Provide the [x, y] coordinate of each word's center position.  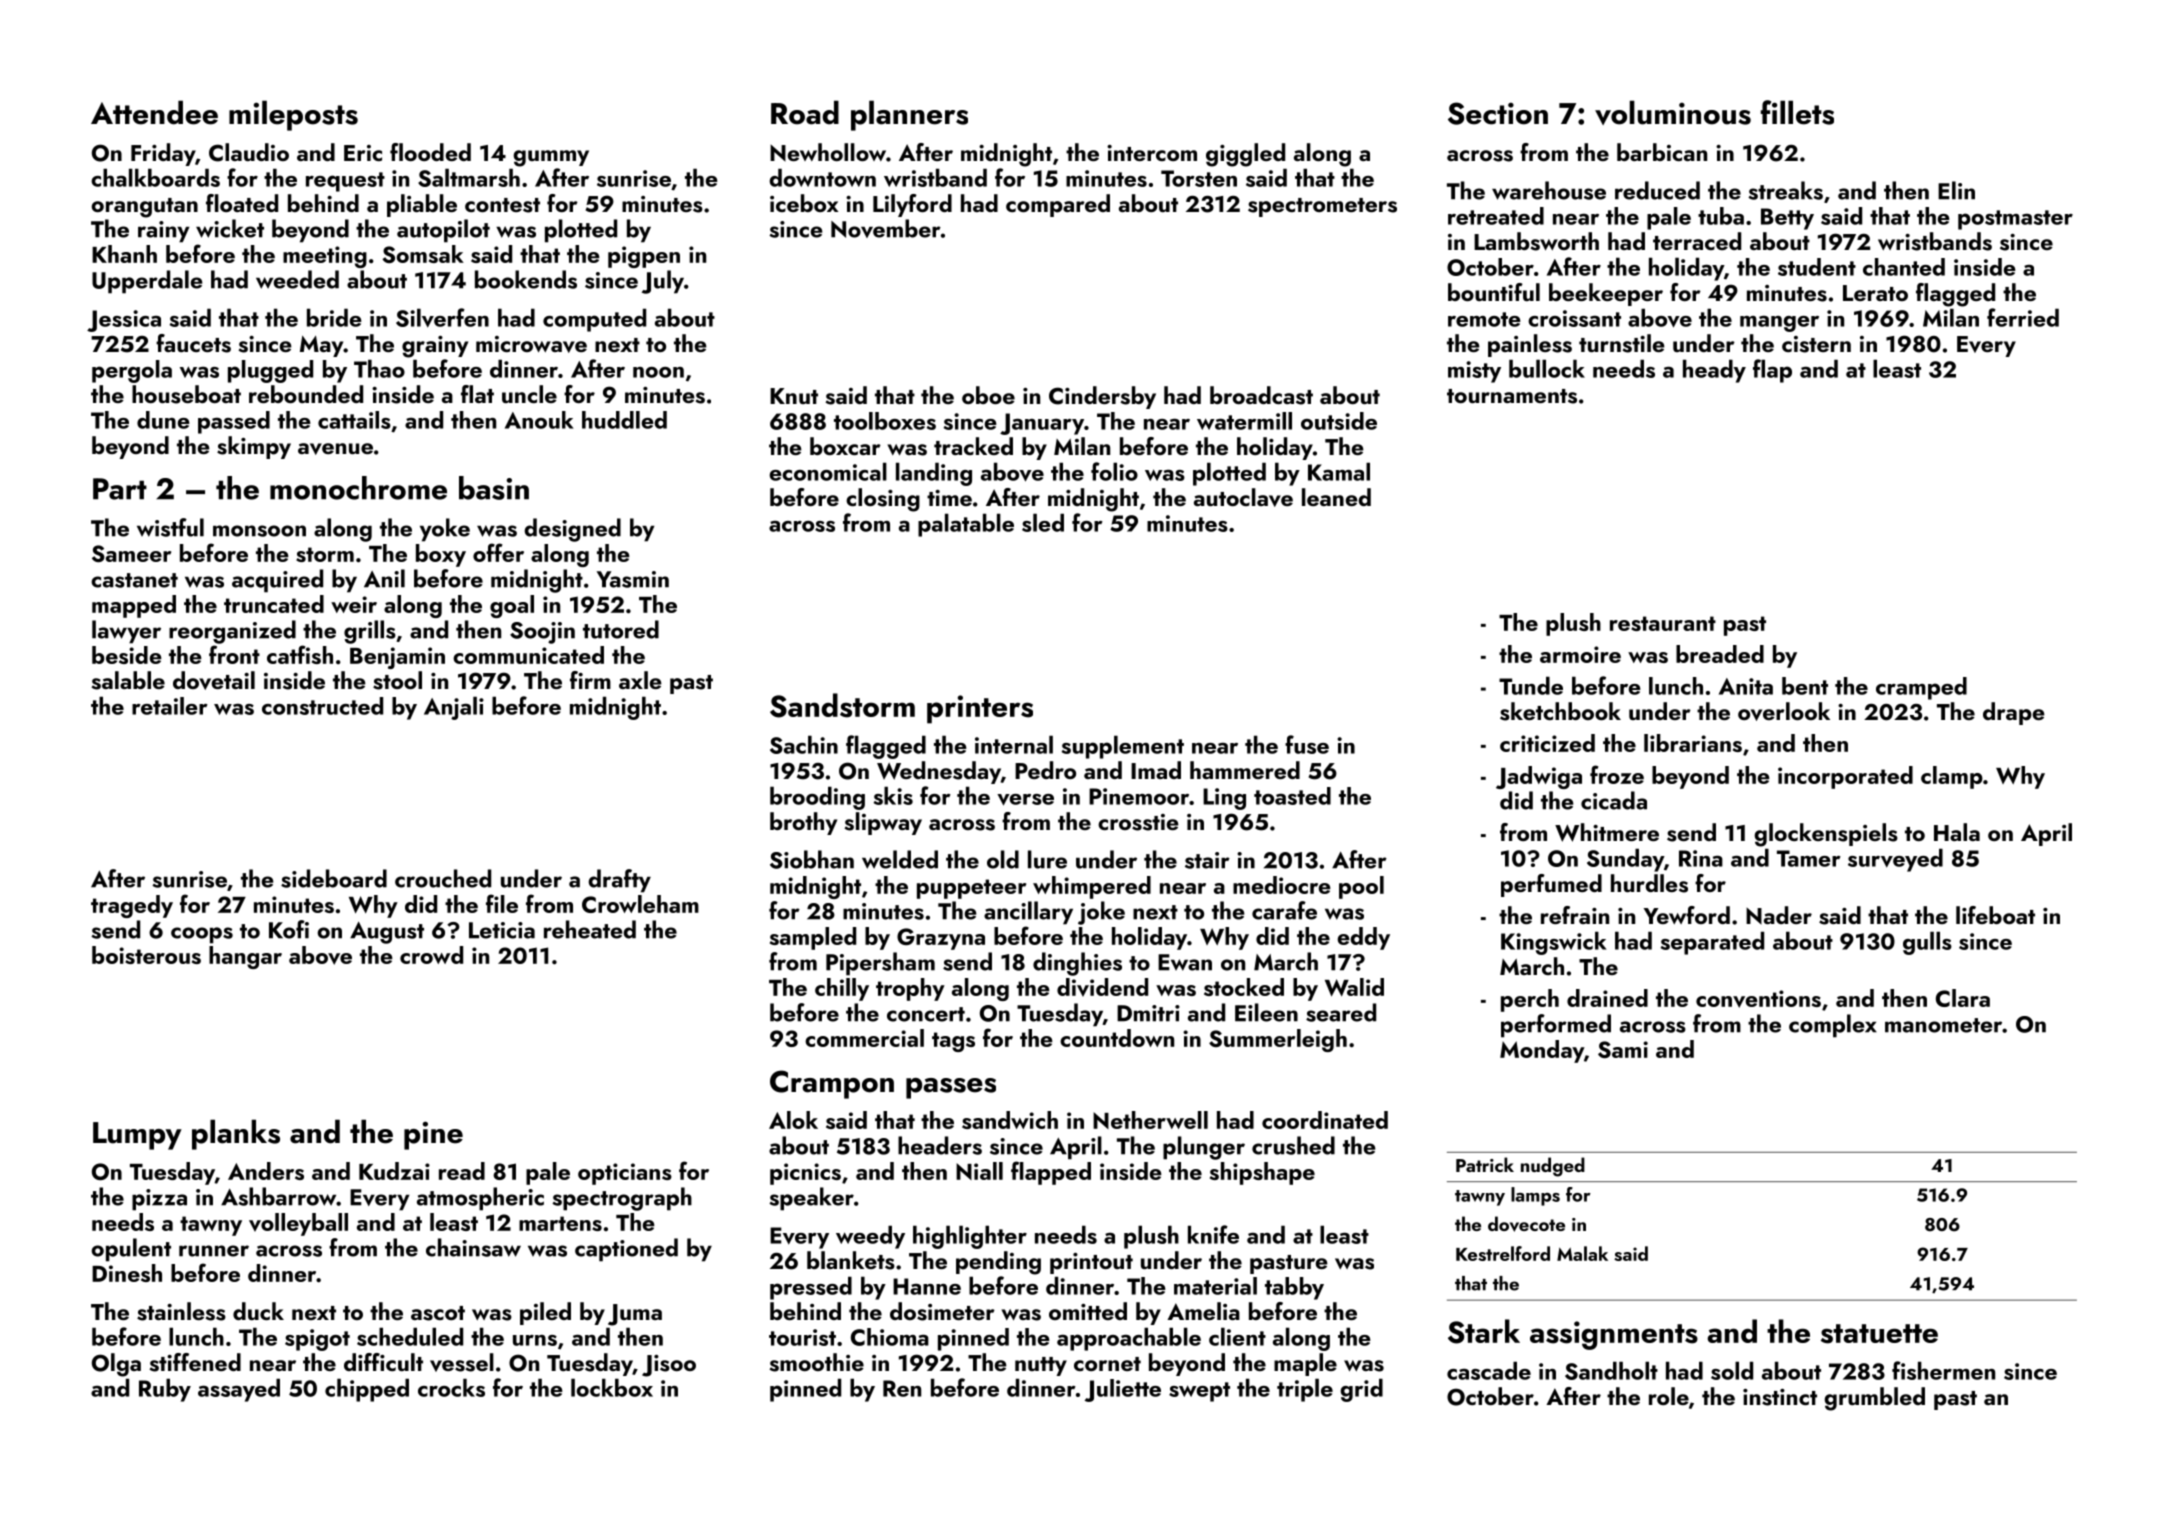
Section [1498, 113]
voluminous [1673, 112]
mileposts [293, 115]
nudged [1553, 1167]
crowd [431, 955]
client [1237, 1336]
